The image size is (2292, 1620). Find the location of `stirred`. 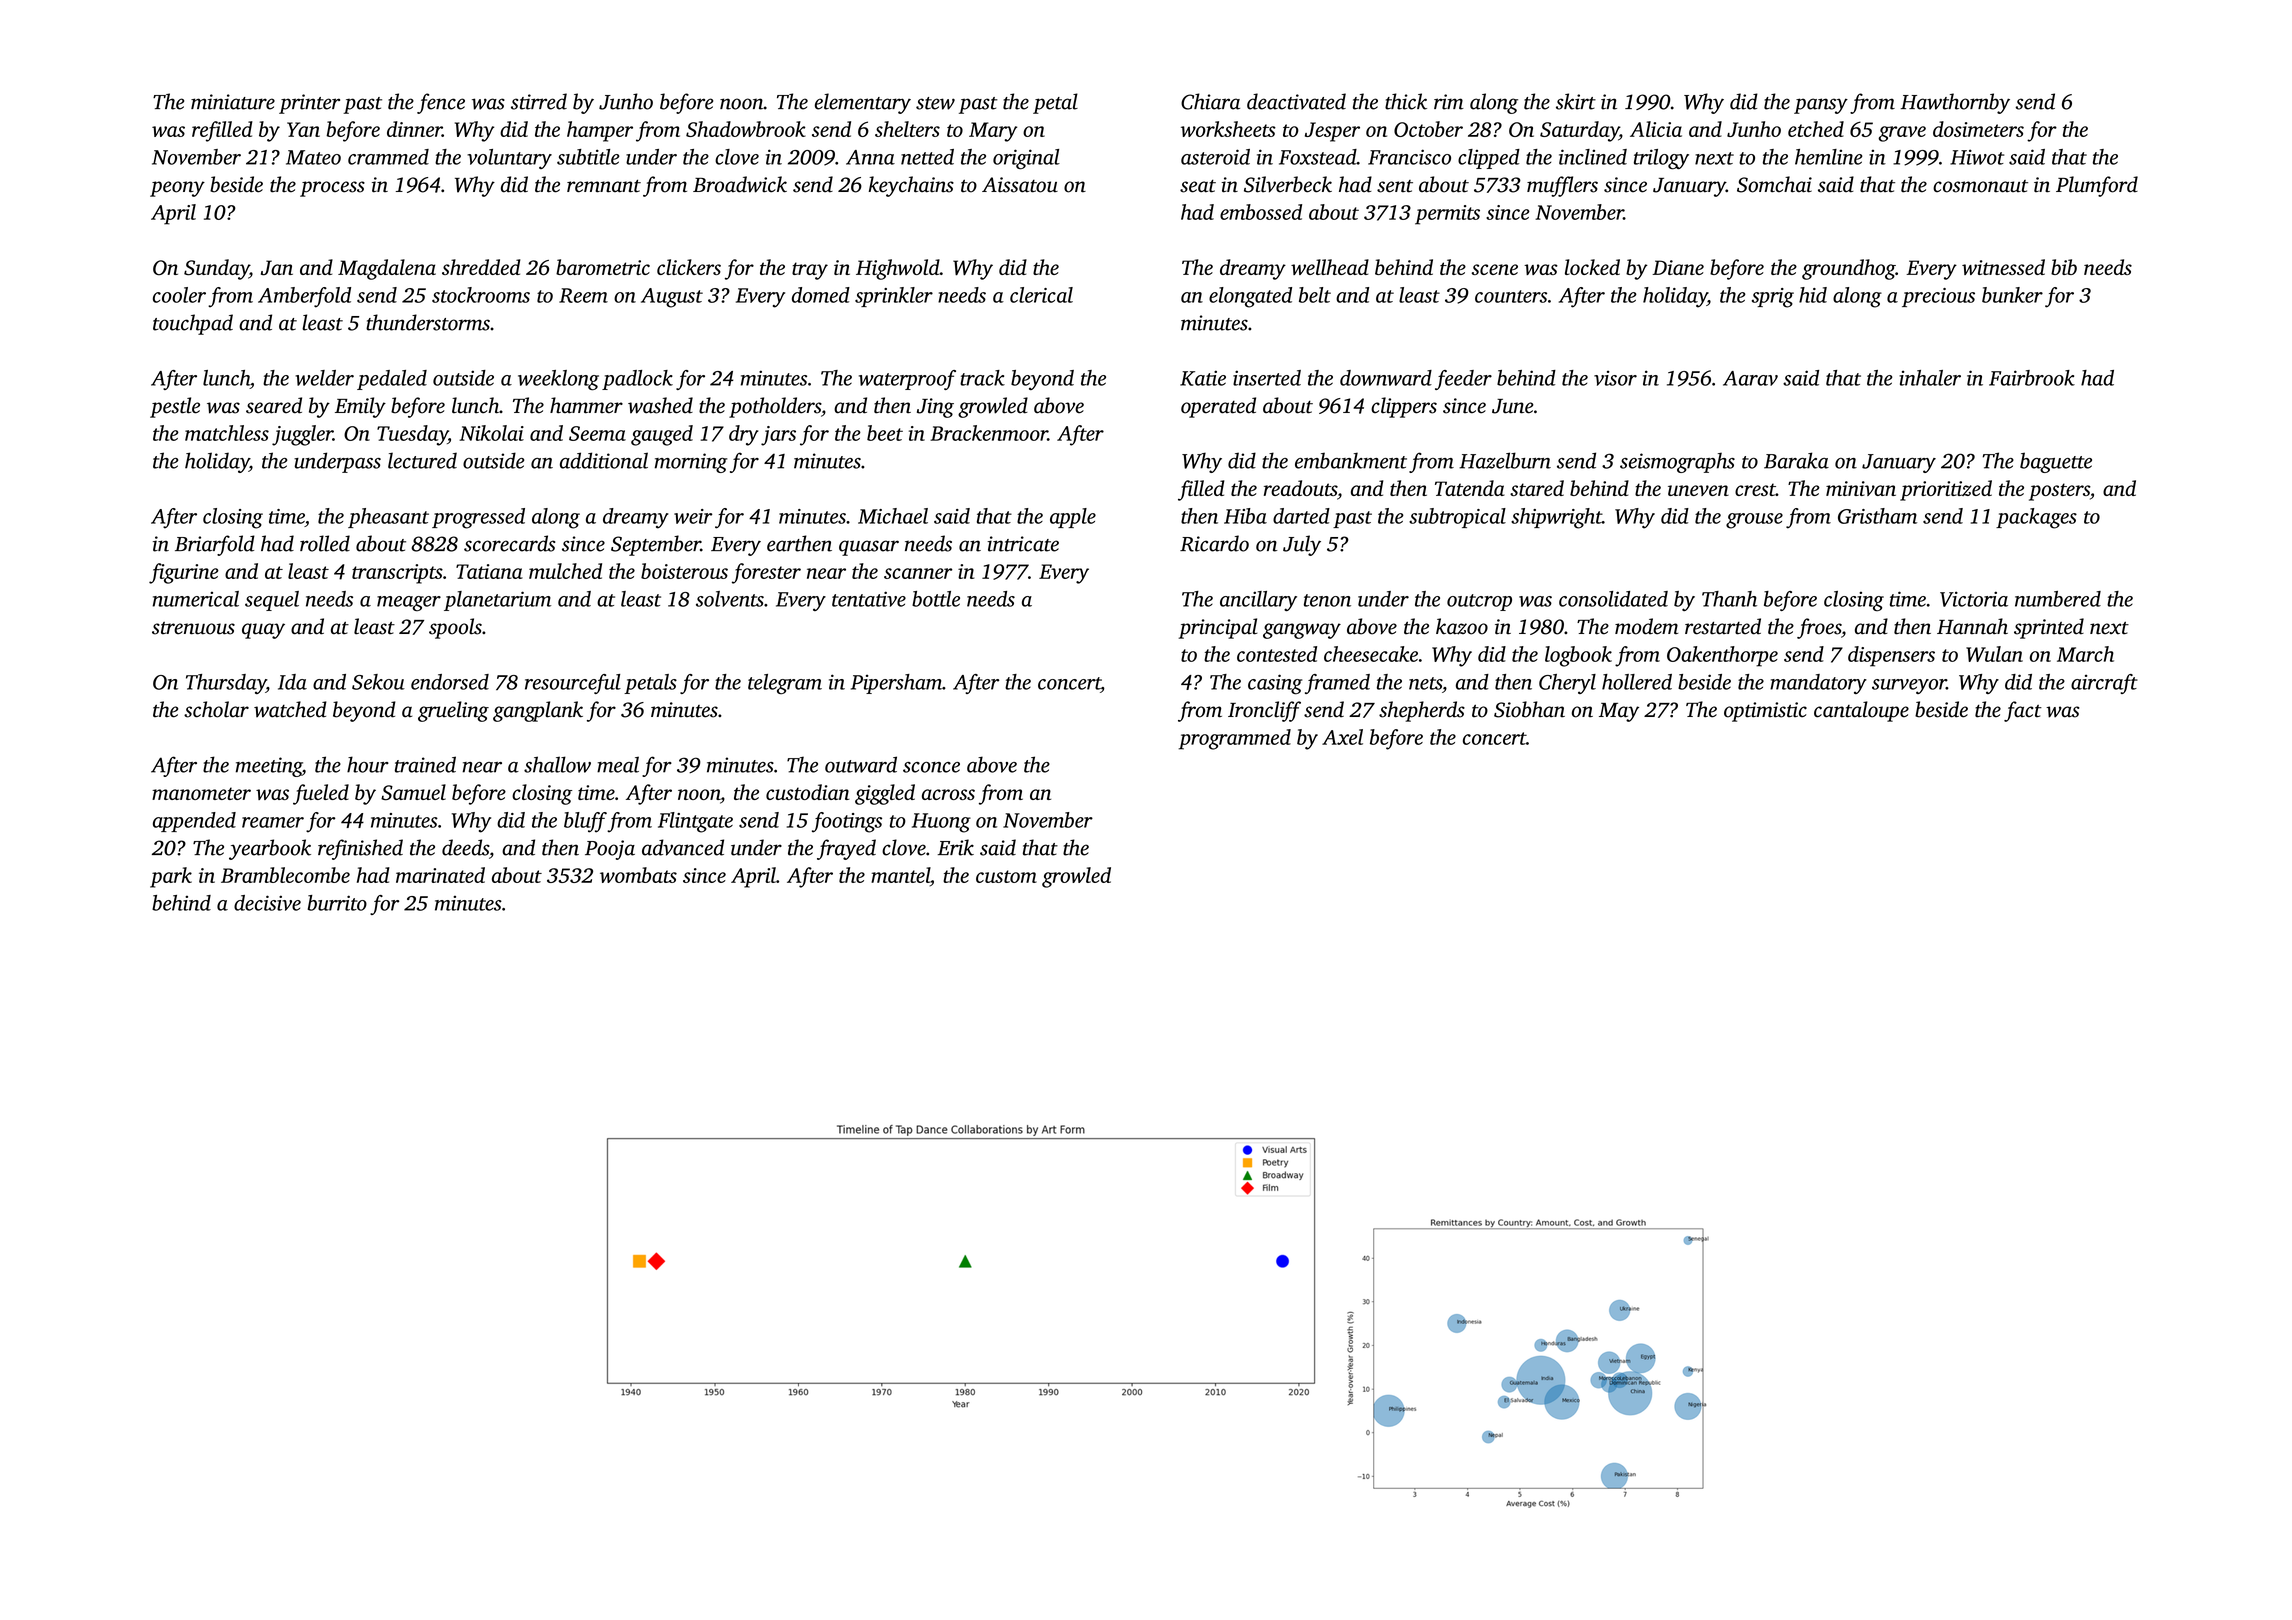

stirred is located at coordinates (539, 101).
